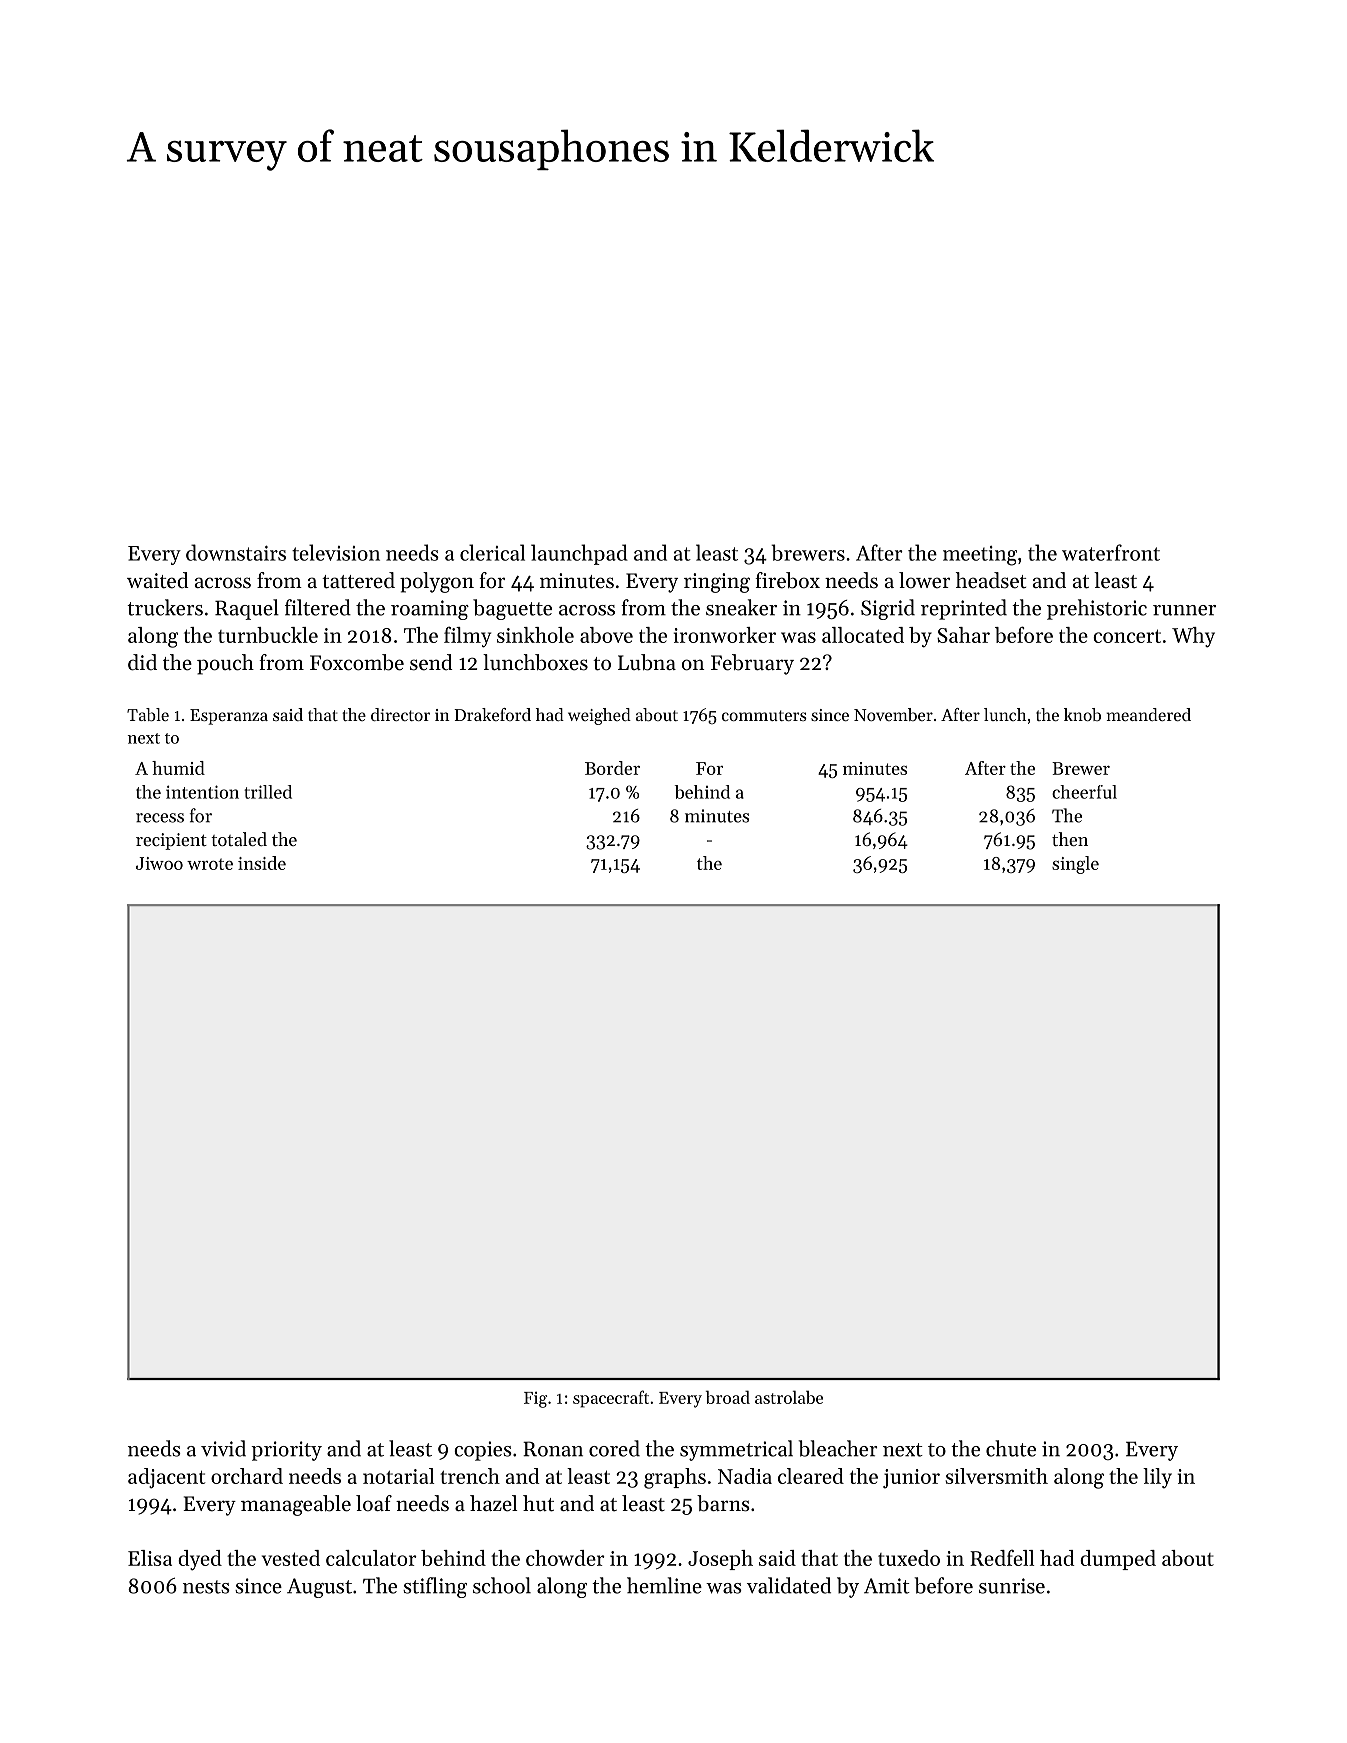 This document has height=1743, width=1347. I want to click on totaled, so click(239, 839).
